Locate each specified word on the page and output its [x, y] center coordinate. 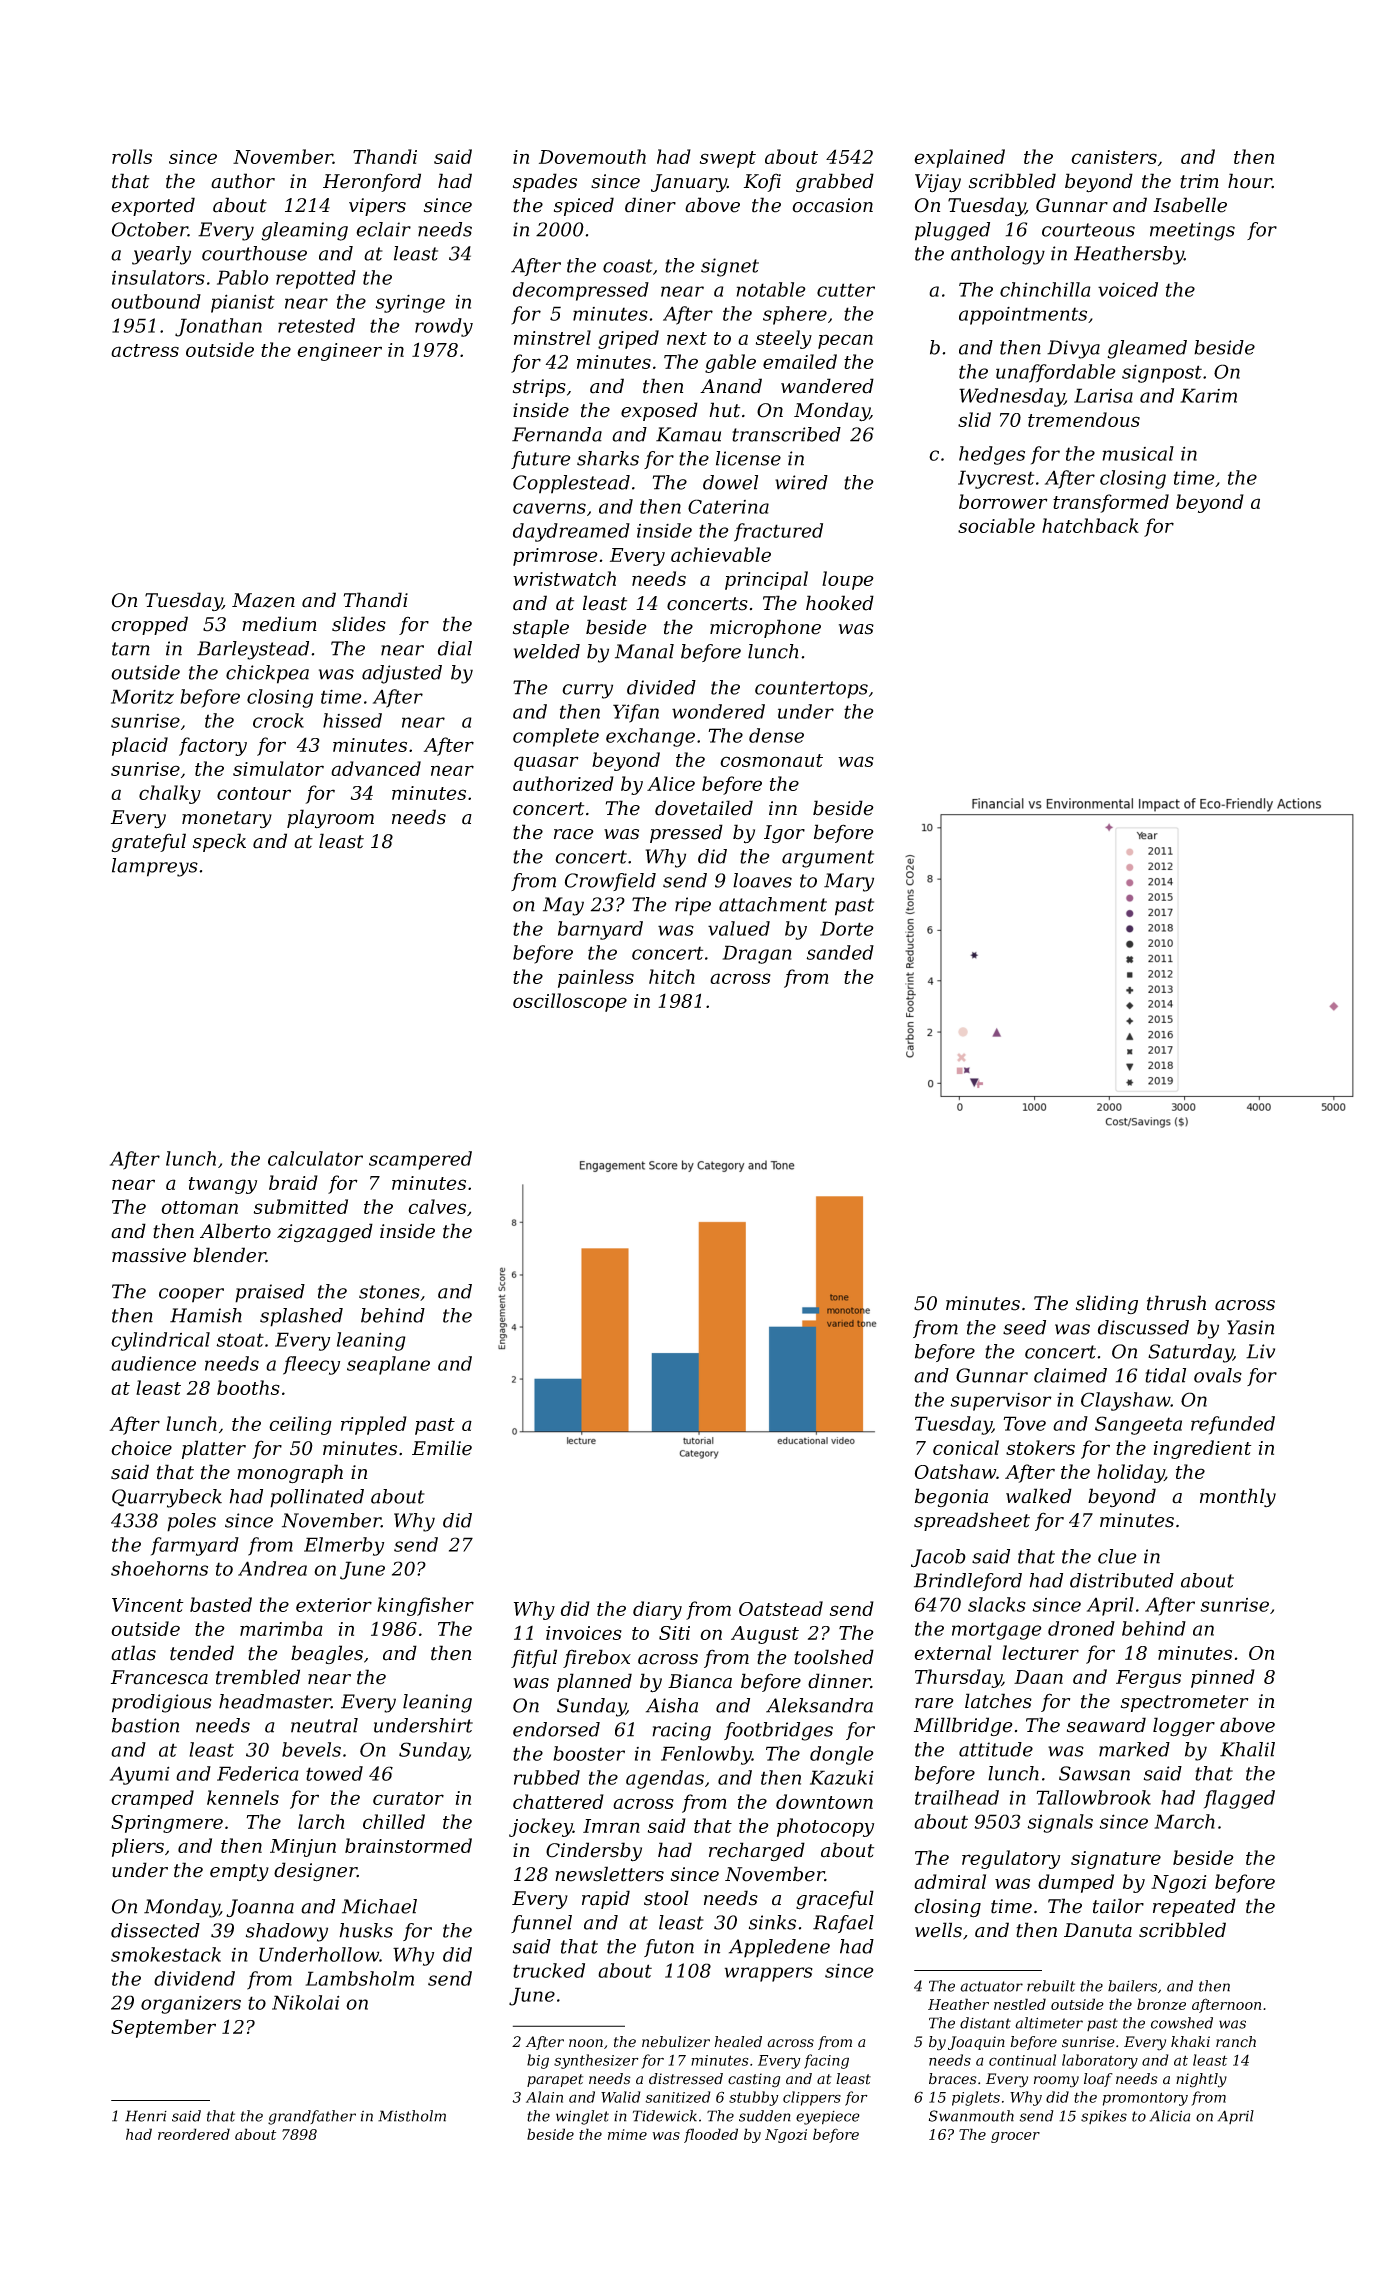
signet [730, 267]
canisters [1114, 157]
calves [437, 1206]
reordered [194, 2134]
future [541, 460]
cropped [149, 625]
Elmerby [344, 1546]
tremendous [1084, 419]
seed [1024, 1327]
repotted [316, 279]
